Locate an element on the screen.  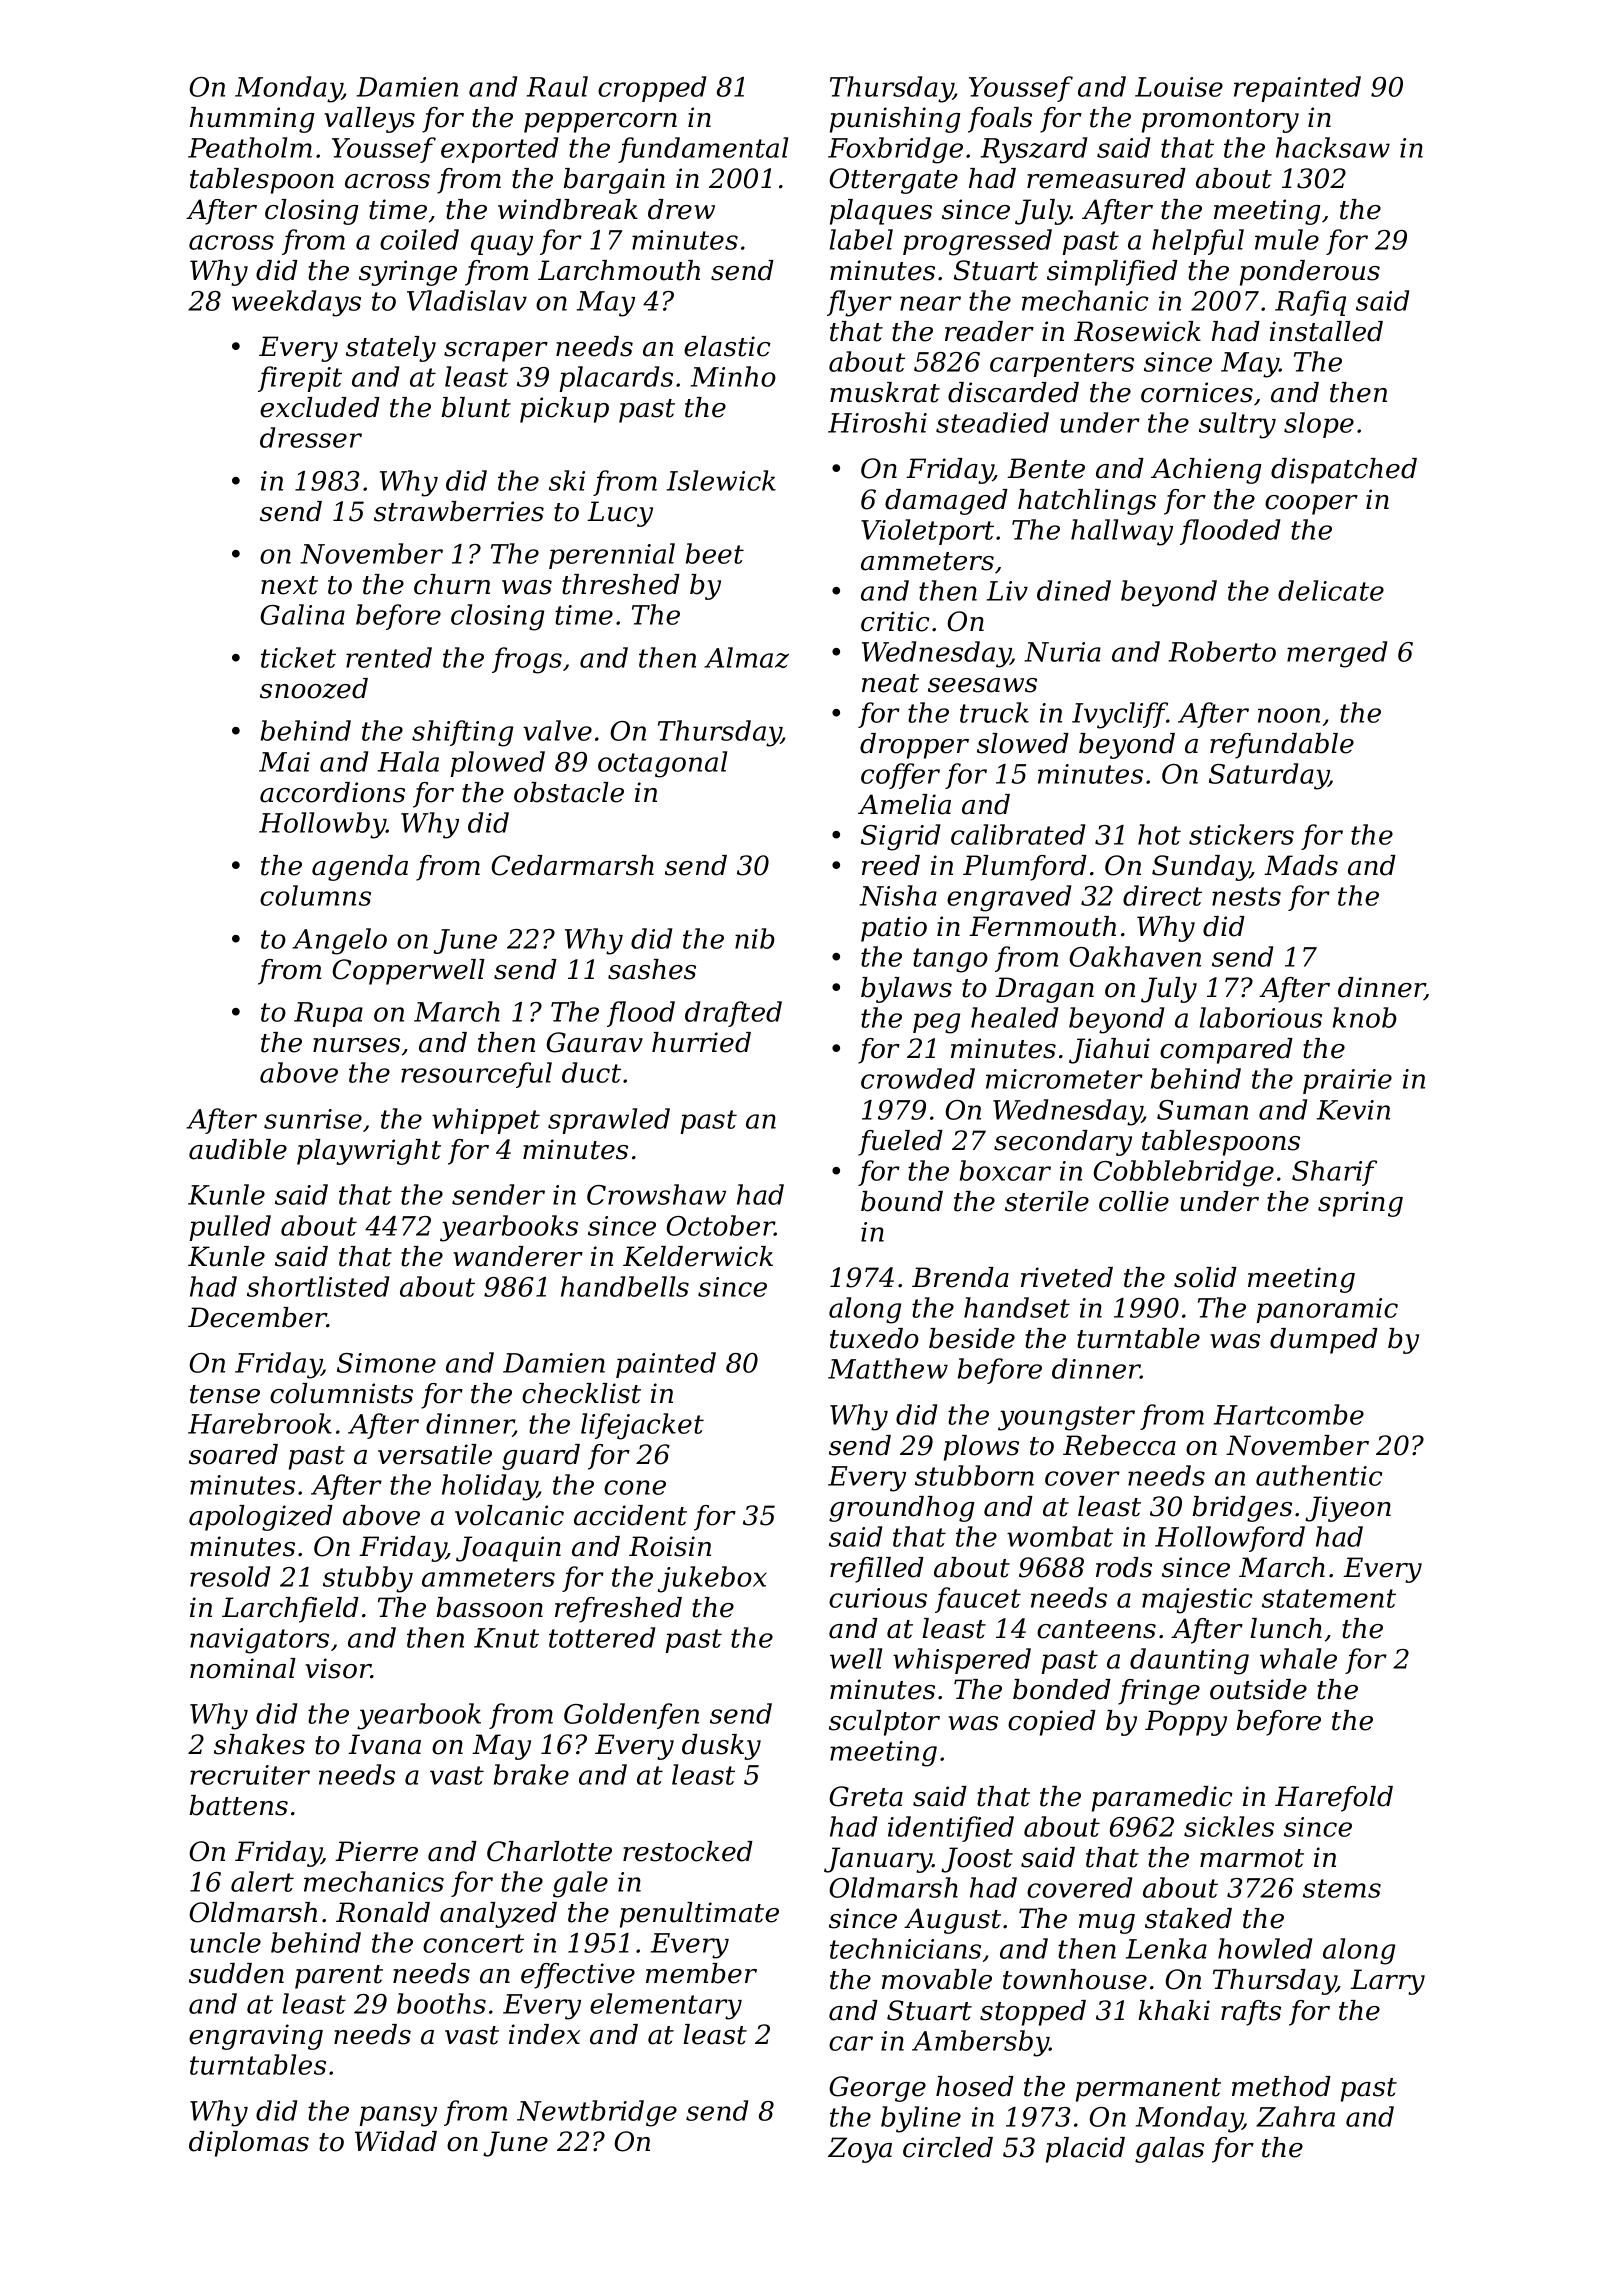
obstacle is located at coordinates (569, 792).
